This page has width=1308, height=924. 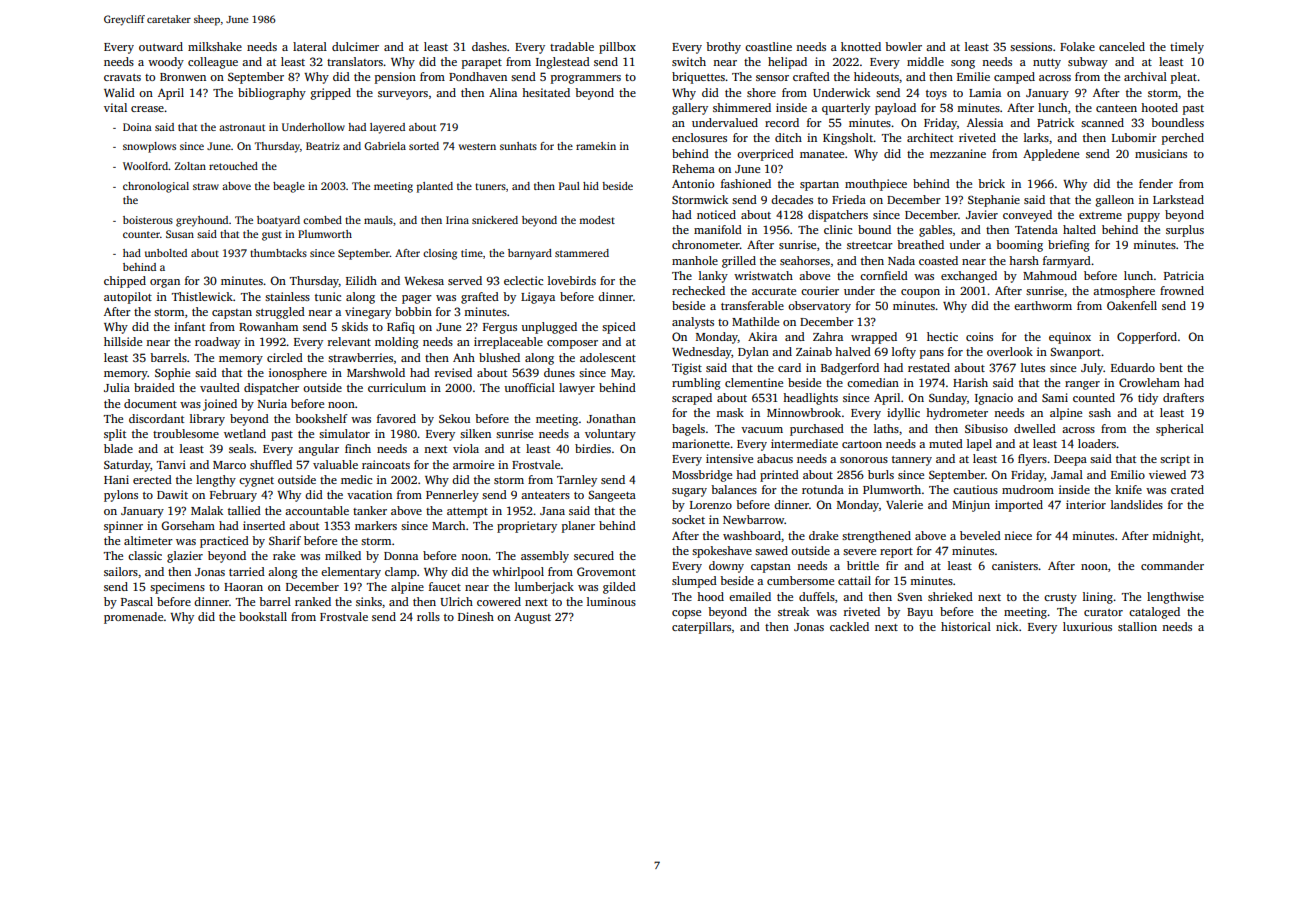 What do you see at coordinates (344, 433) in the page?
I see `simulator` at bounding box center [344, 433].
